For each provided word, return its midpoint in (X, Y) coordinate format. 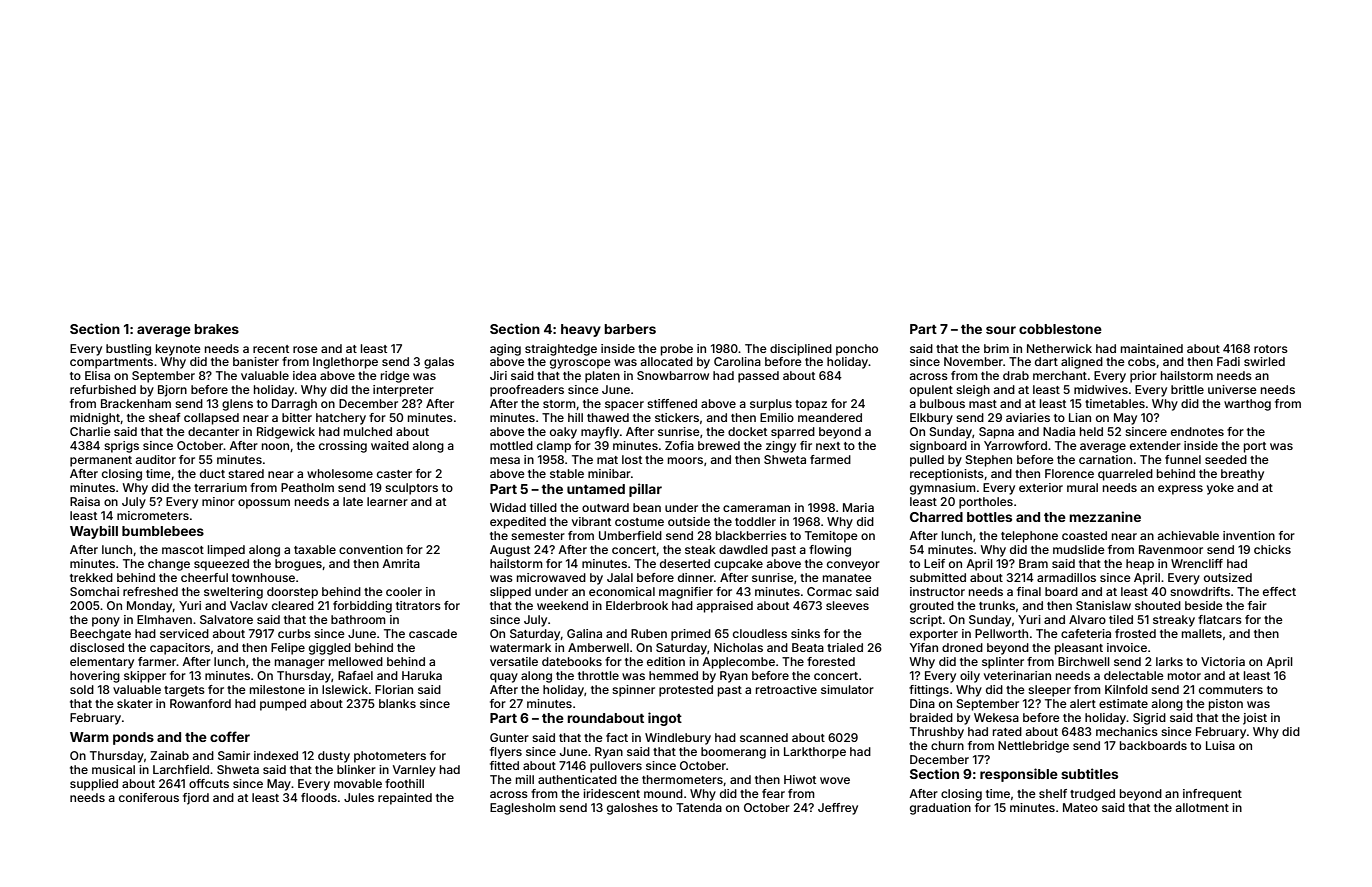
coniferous (149, 797)
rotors (1271, 349)
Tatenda (699, 807)
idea (304, 375)
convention (371, 549)
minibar (609, 473)
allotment (1202, 807)
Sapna (996, 433)
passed (758, 377)
